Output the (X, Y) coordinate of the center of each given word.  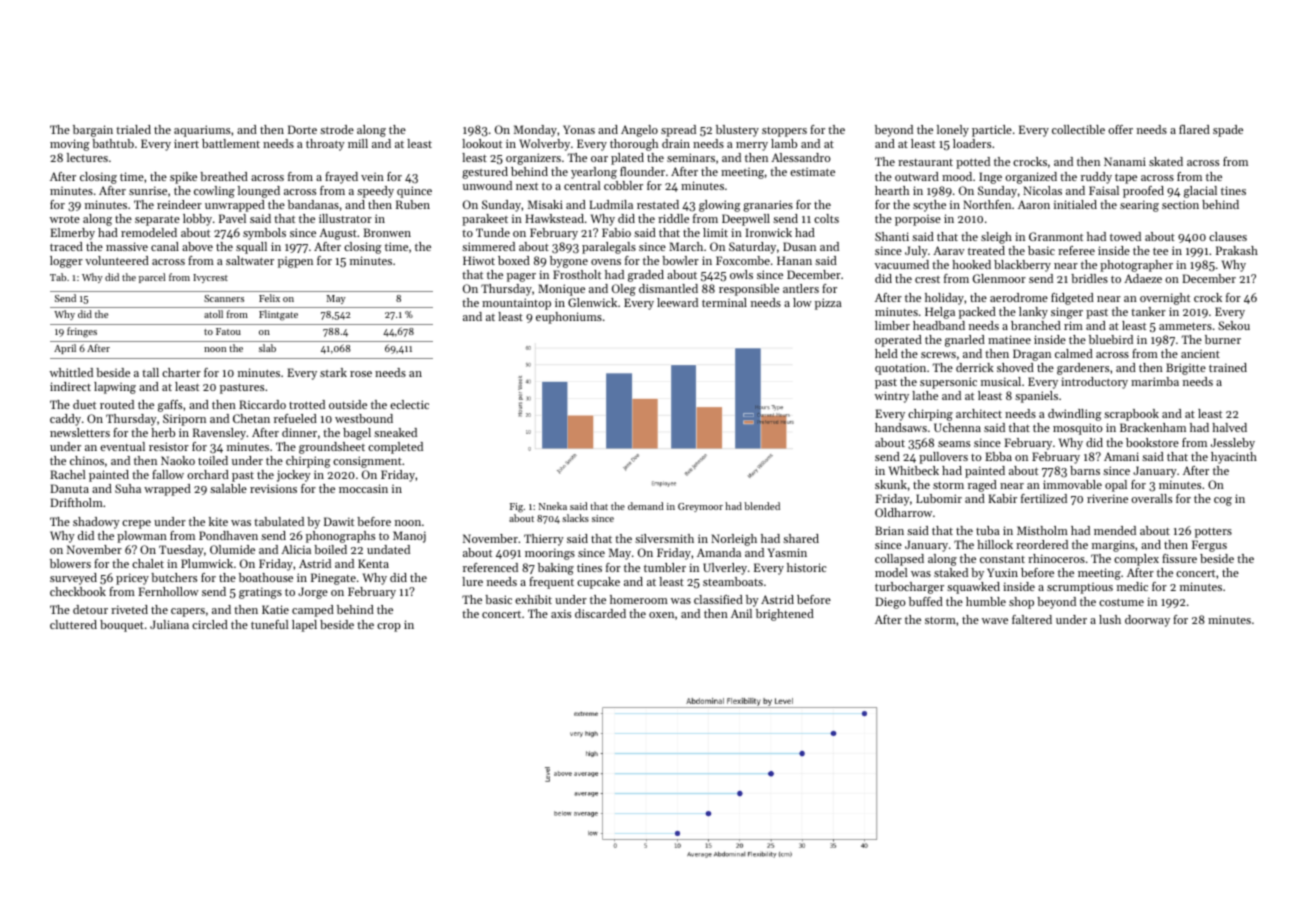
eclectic (409, 404)
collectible (1078, 129)
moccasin (363, 488)
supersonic (948, 383)
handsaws (901, 427)
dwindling (1074, 415)
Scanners (224, 298)
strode (337, 129)
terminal (724, 302)
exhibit (533, 599)
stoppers (784, 132)
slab (267, 348)
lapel (304, 626)
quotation (900, 369)
